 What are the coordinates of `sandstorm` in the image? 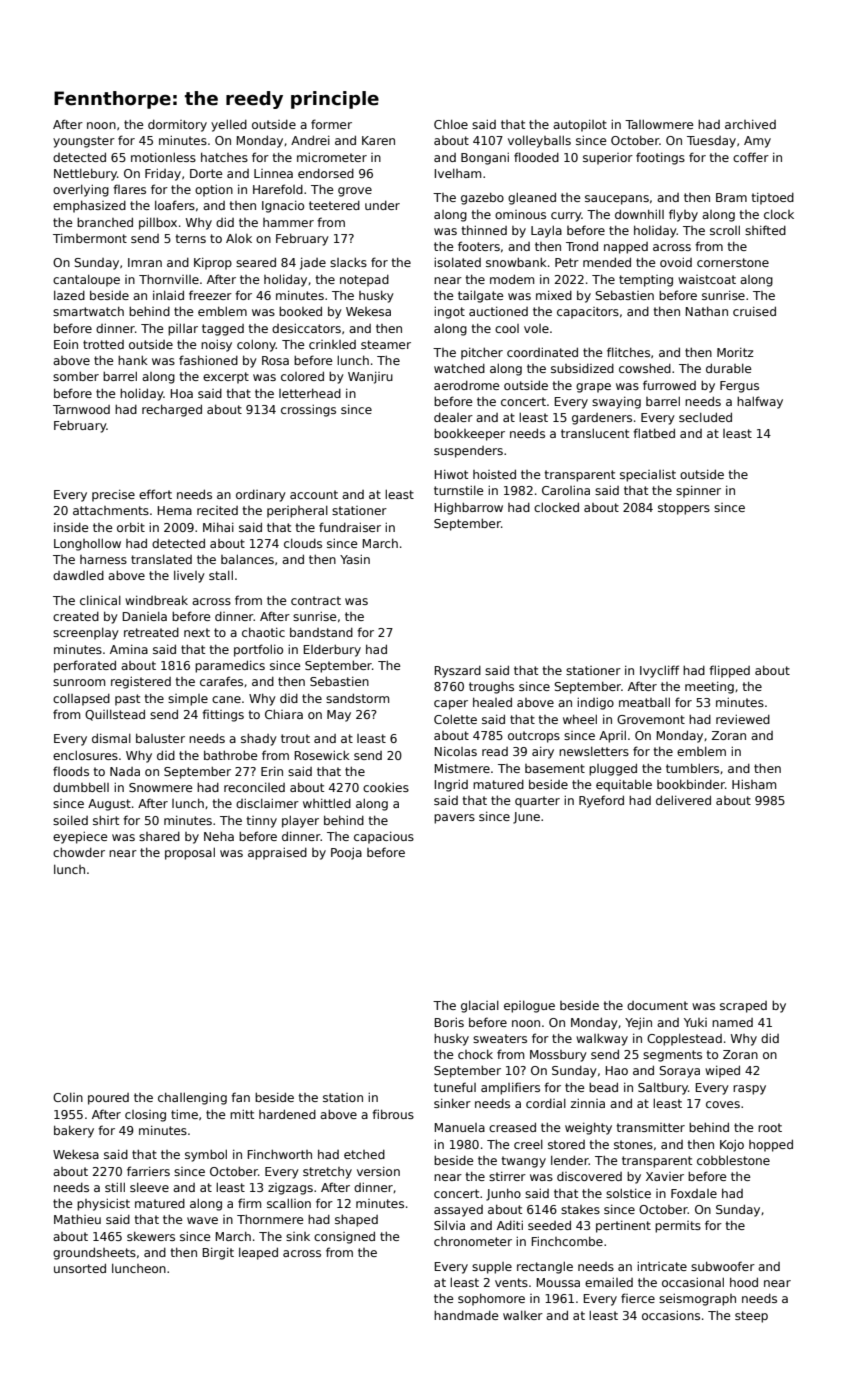 It's located at (357, 698).
